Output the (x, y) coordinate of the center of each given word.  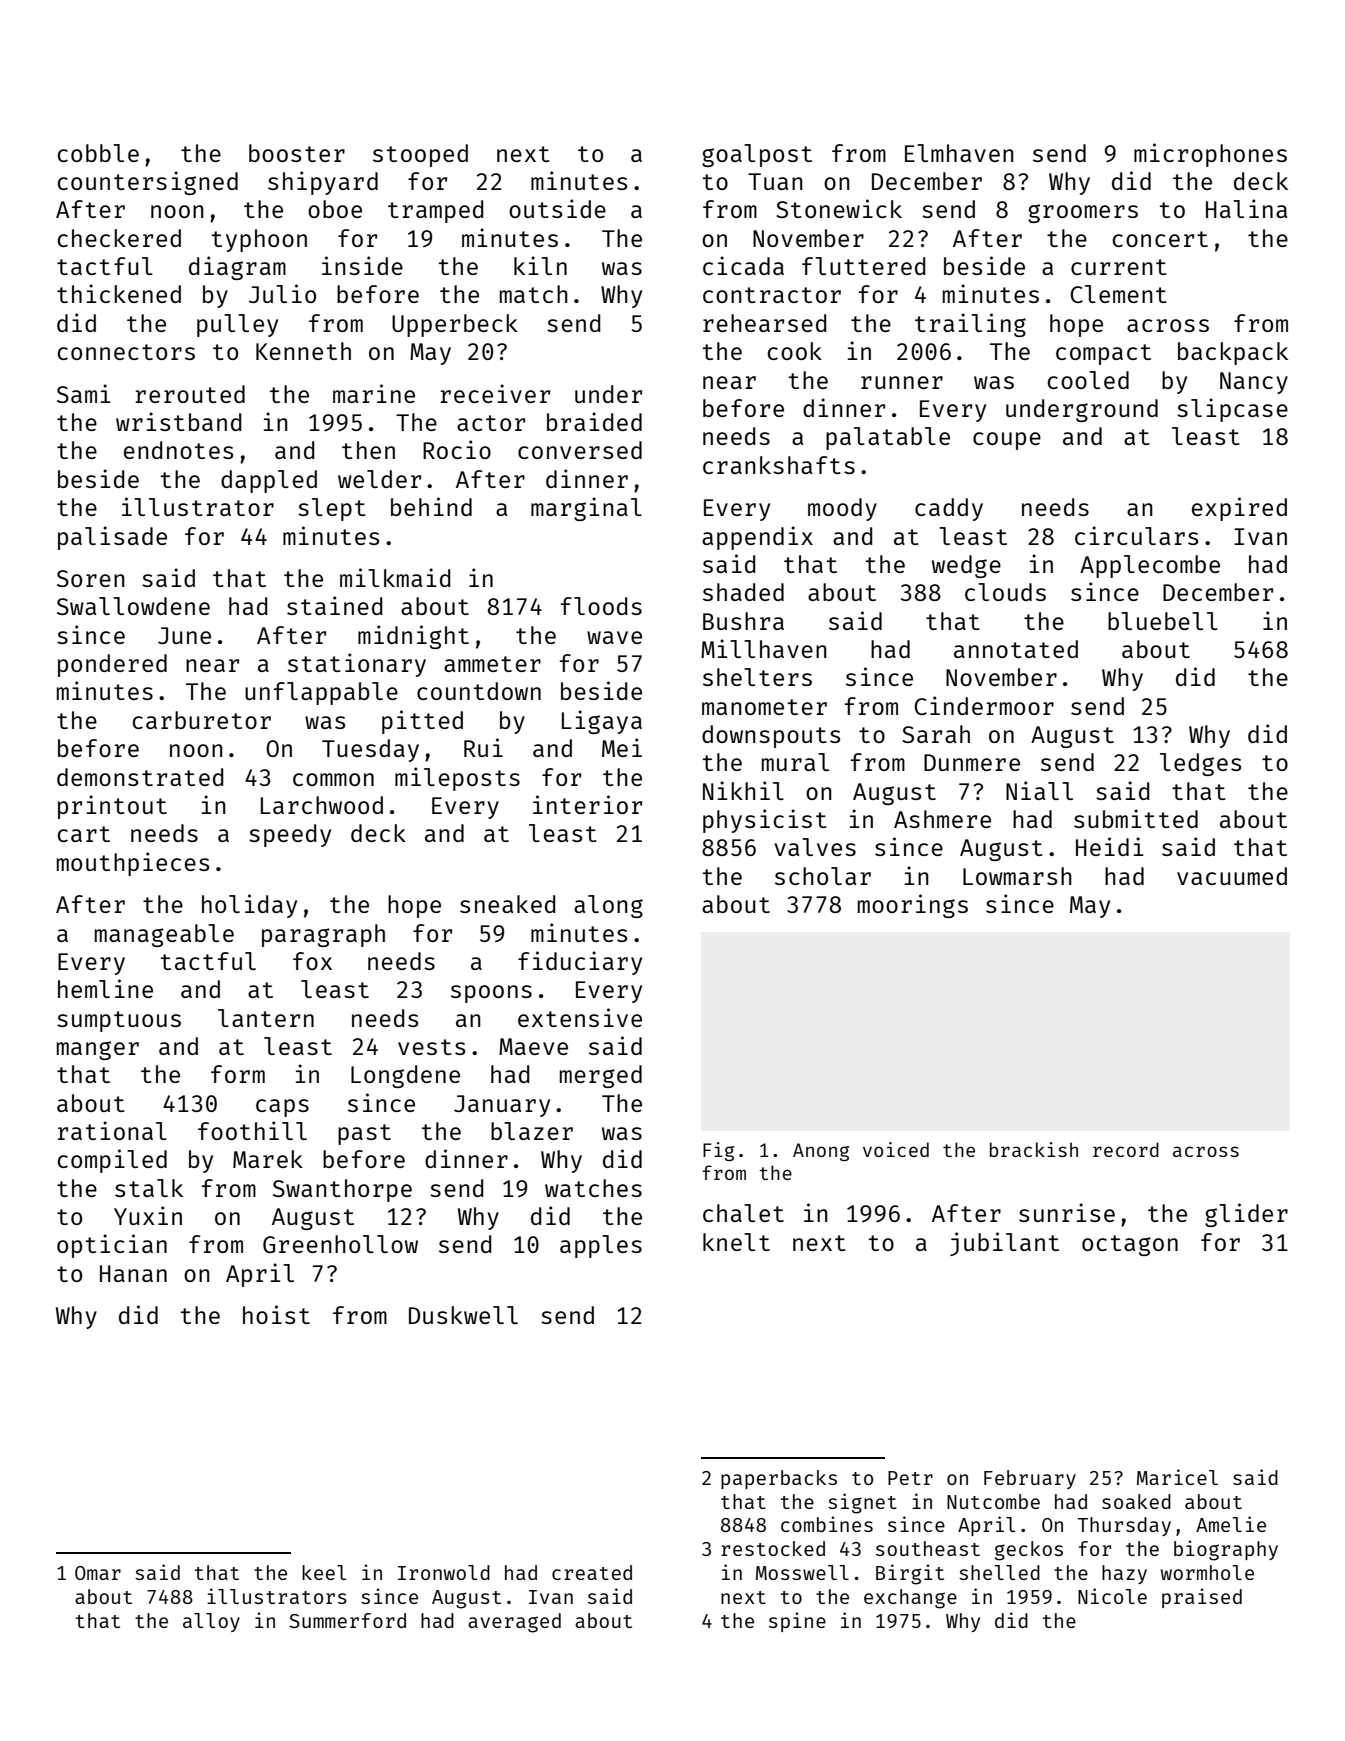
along (608, 906)
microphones (1210, 155)
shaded (743, 592)
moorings (913, 906)
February (1030, 1479)
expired (1239, 509)
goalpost (757, 155)
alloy (211, 1622)
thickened (119, 293)
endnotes (178, 450)
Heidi (1110, 846)
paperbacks (779, 1479)
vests (431, 1047)
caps (282, 1108)
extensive (580, 1017)
